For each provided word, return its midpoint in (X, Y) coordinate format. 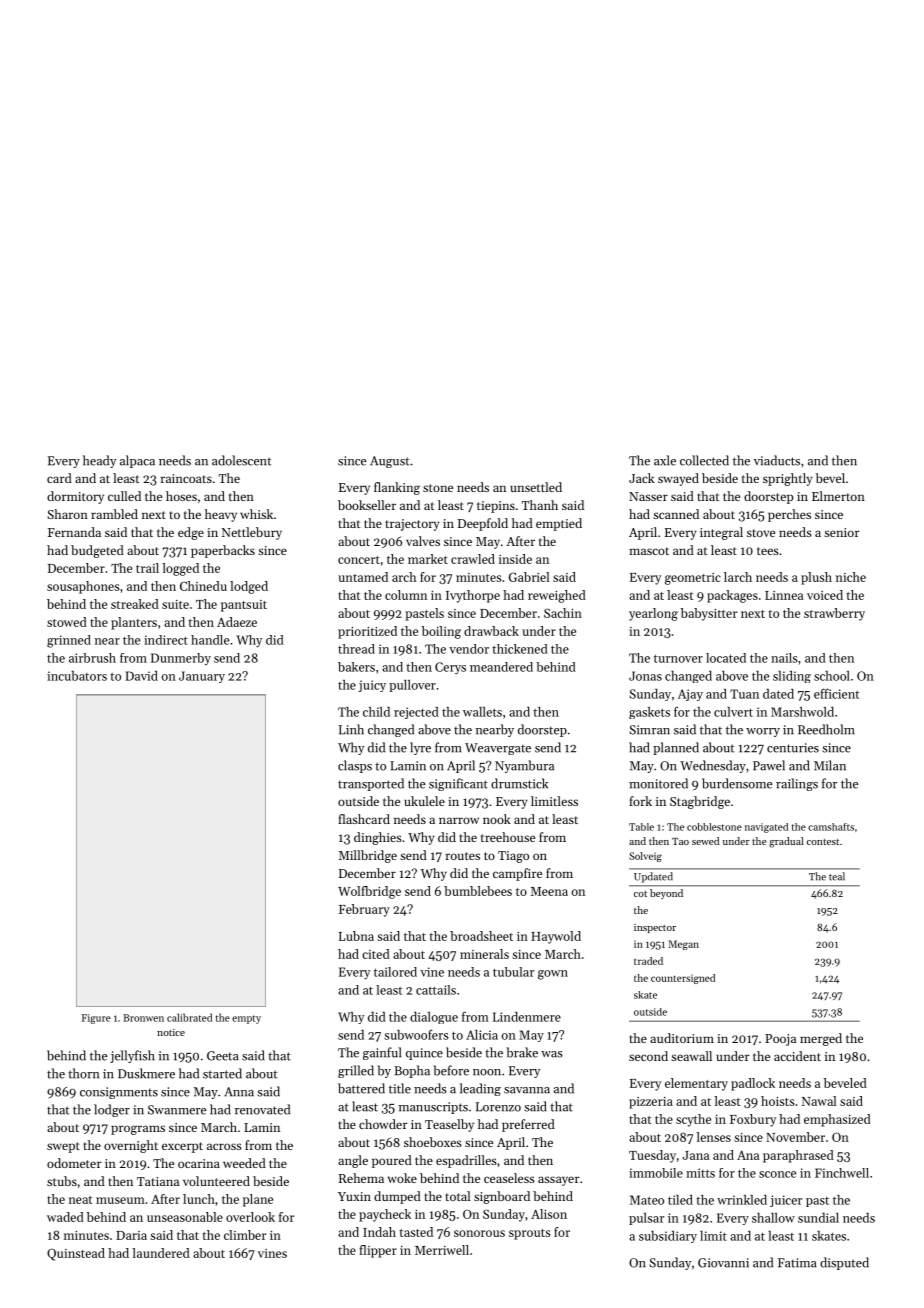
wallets (482, 712)
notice (171, 1032)
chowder (383, 1124)
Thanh (540, 505)
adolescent (241, 460)
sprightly (788, 479)
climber (245, 1235)
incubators (77, 676)
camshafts (831, 827)
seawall (691, 1056)
